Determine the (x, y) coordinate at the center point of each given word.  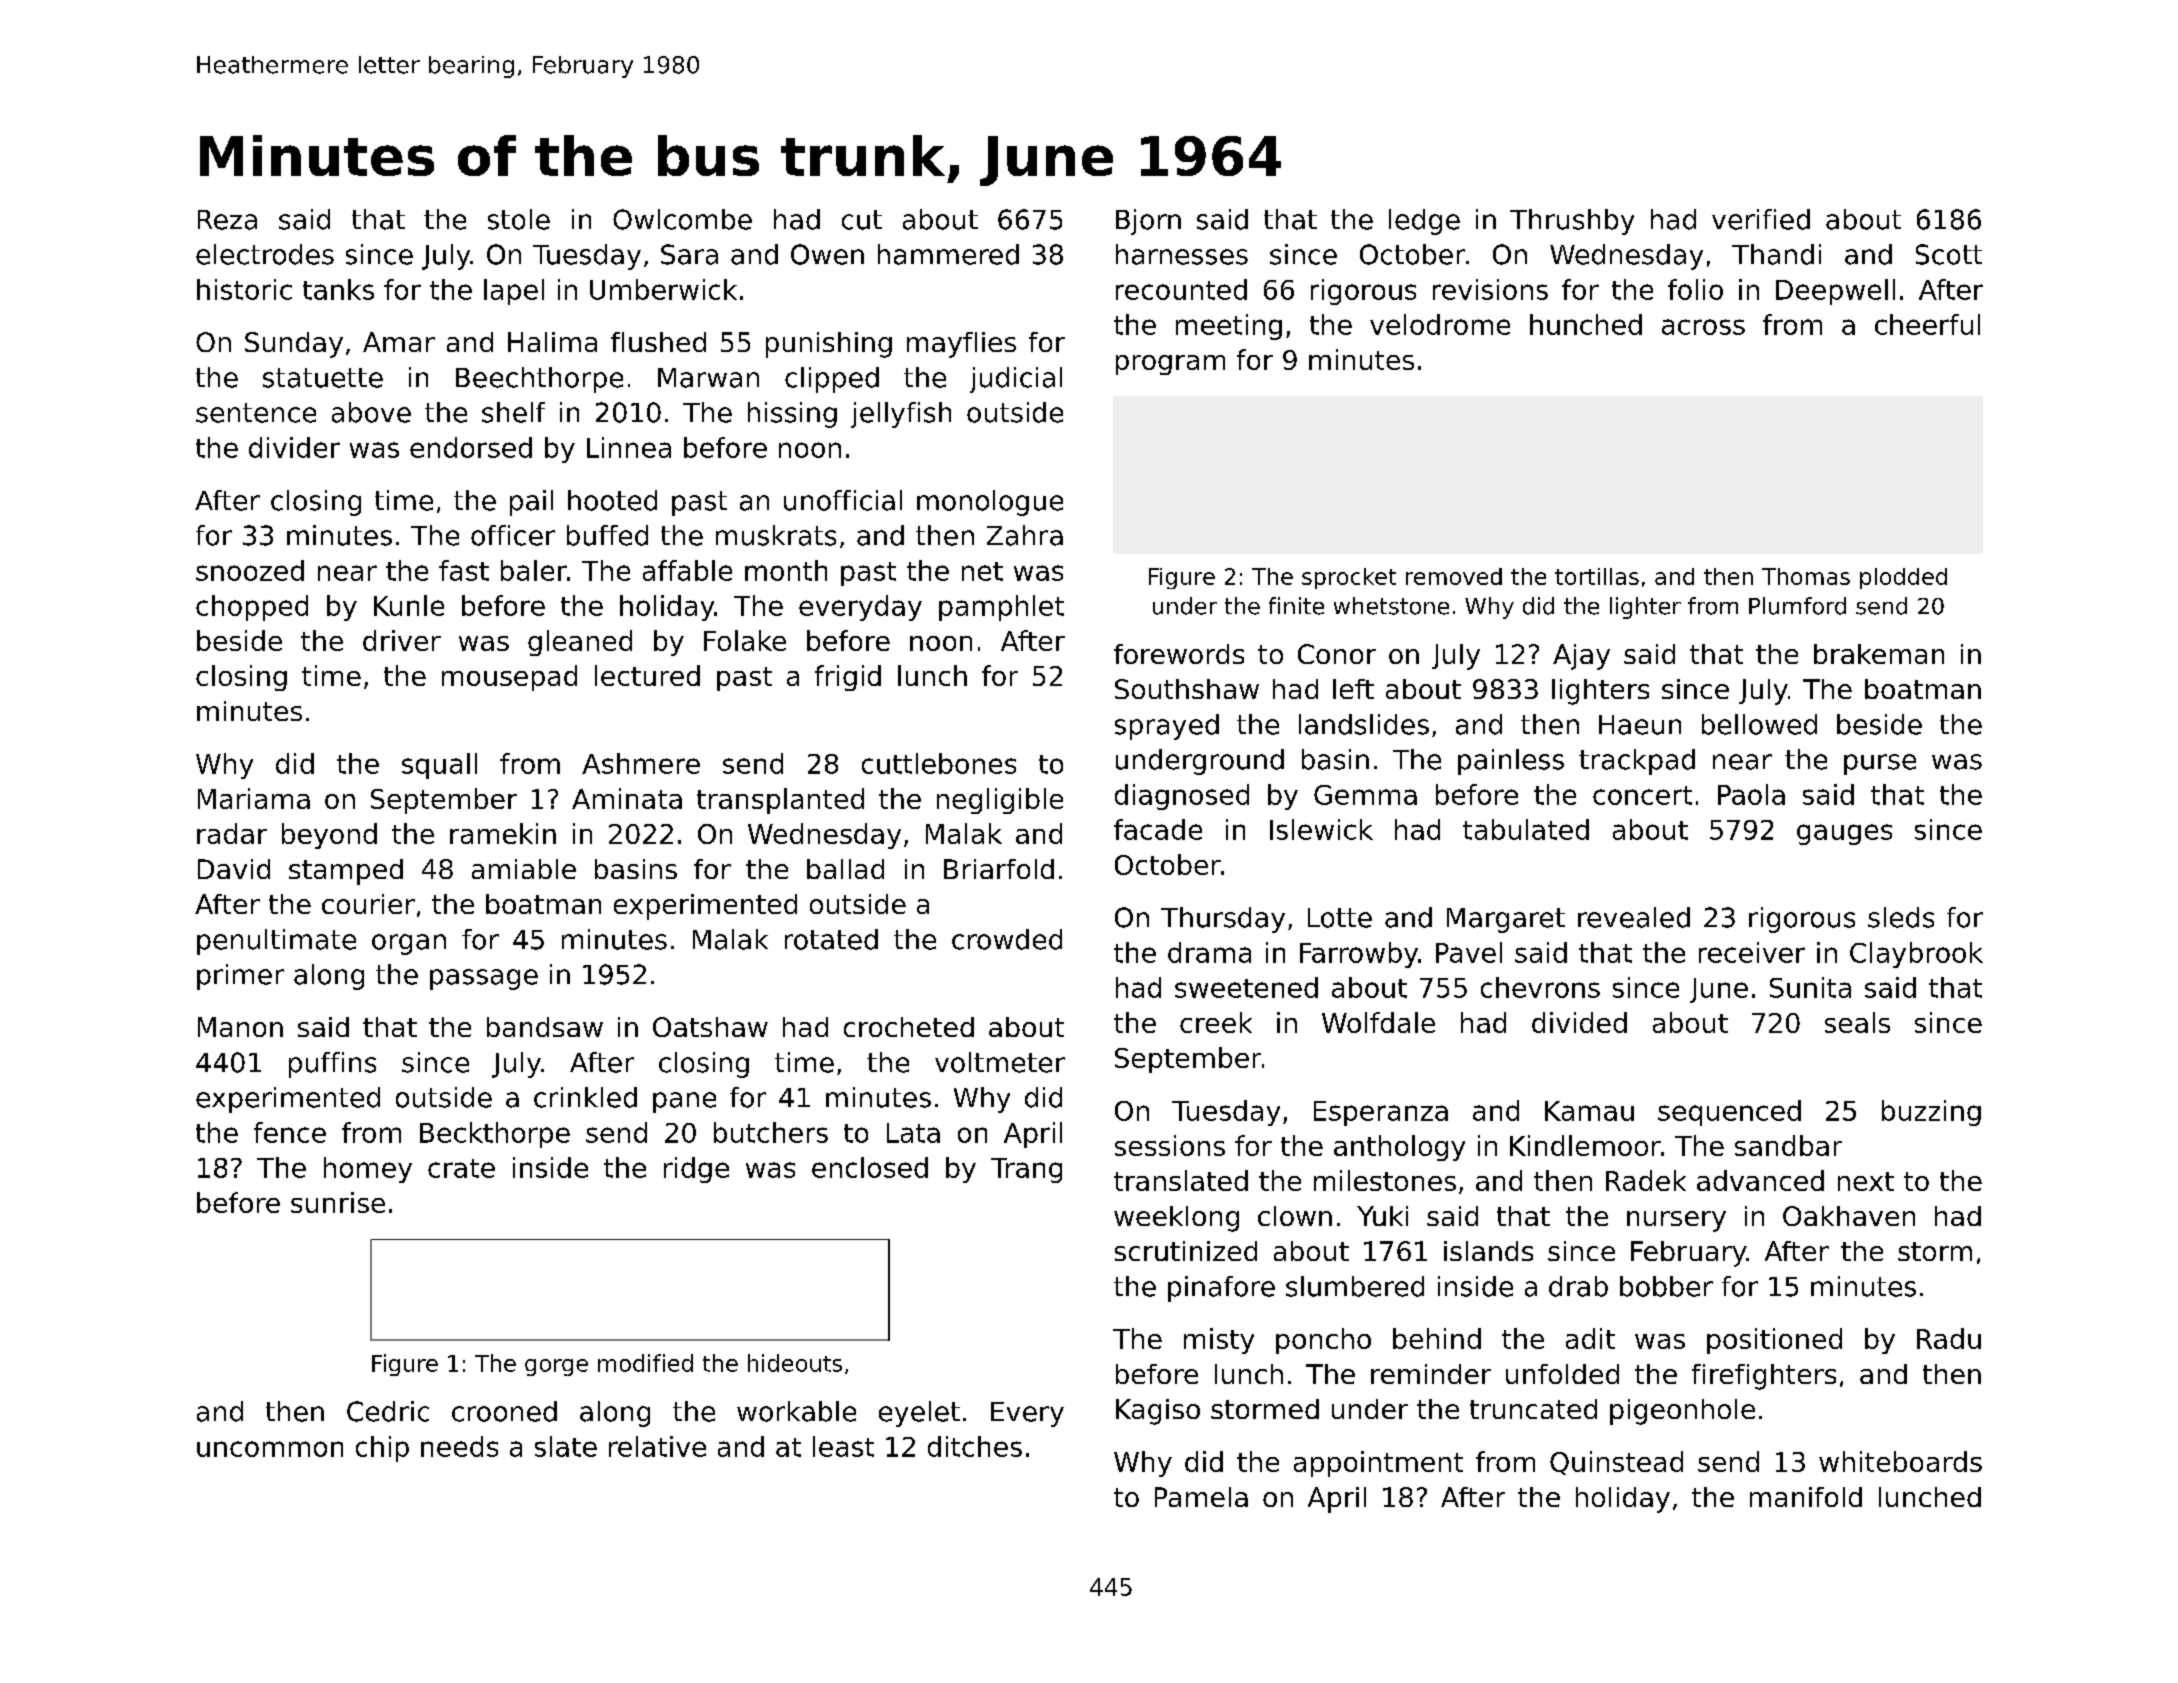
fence (290, 1132)
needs (459, 1446)
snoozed (250, 570)
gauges (1844, 834)
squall (439, 766)
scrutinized (1186, 1251)
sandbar (1788, 1145)
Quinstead (1616, 1463)
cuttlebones (939, 763)
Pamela (1201, 1497)
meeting (1229, 327)
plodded (1903, 578)
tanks (338, 289)
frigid (848, 678)
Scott (1949, 254)
